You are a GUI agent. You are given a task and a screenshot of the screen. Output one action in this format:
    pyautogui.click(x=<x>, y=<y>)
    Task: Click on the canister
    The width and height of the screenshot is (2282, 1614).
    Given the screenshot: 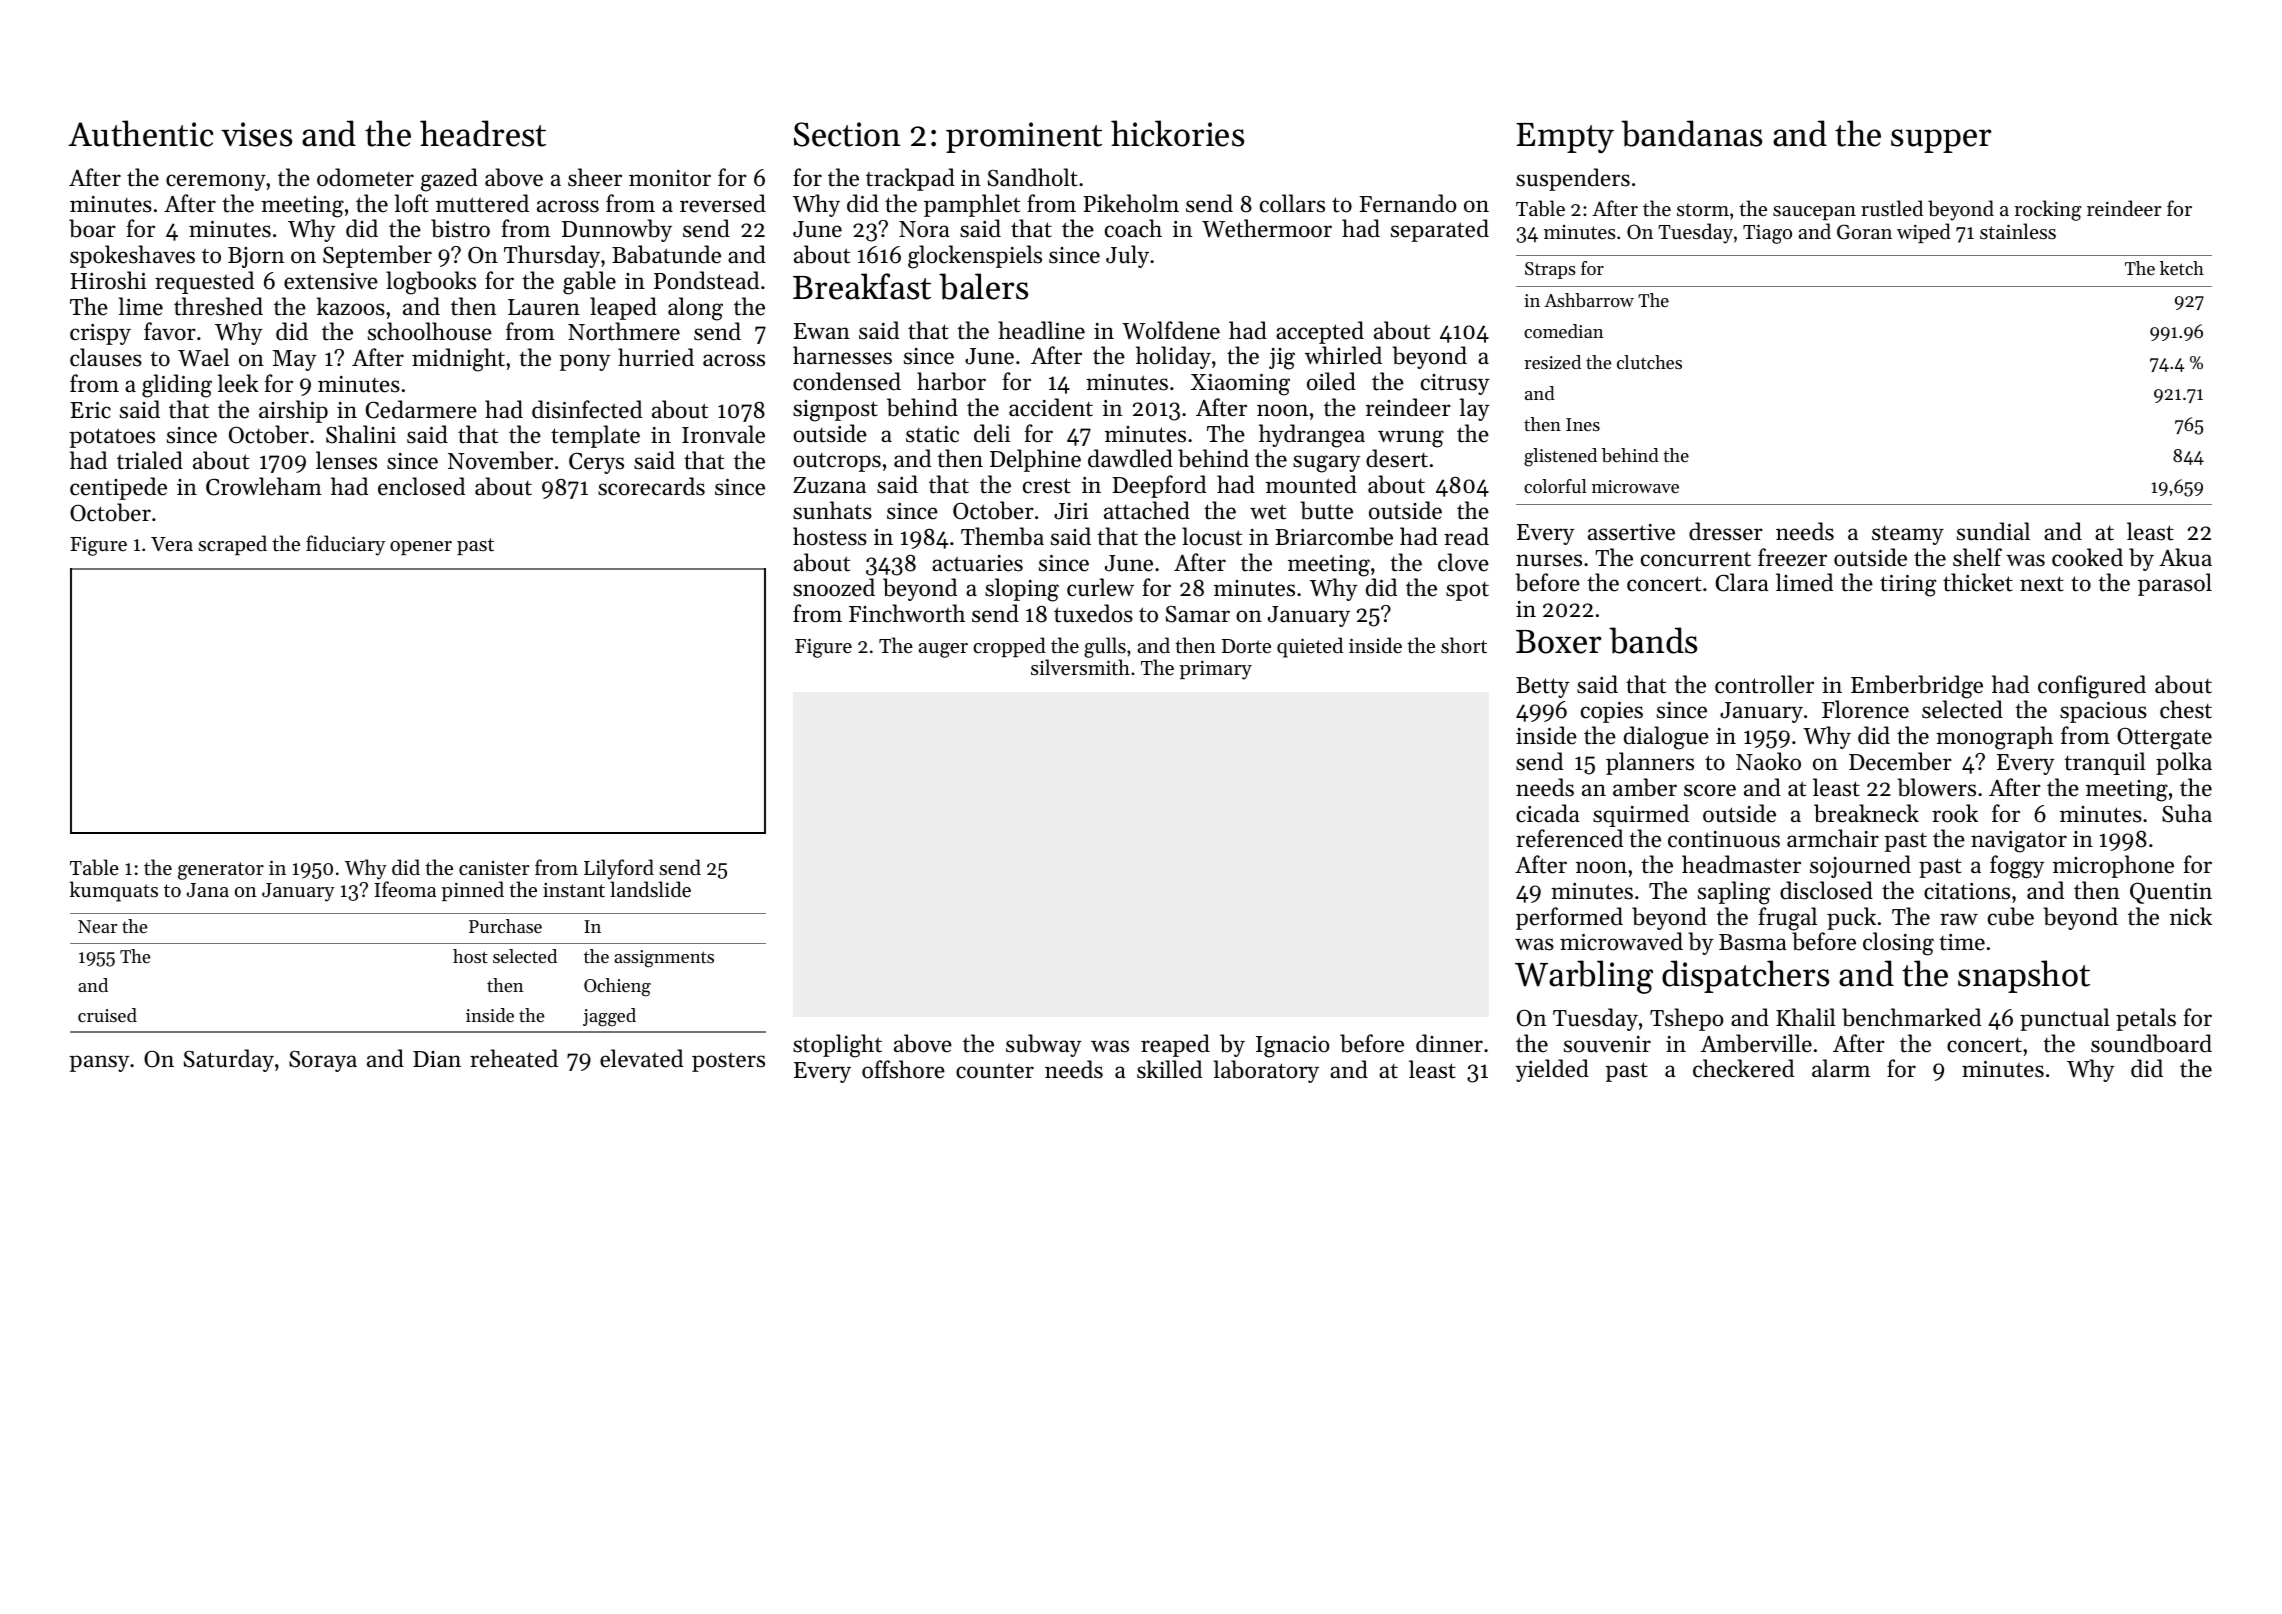 What is the action you would take?
    pyautogui.click(x=494, y=868)
